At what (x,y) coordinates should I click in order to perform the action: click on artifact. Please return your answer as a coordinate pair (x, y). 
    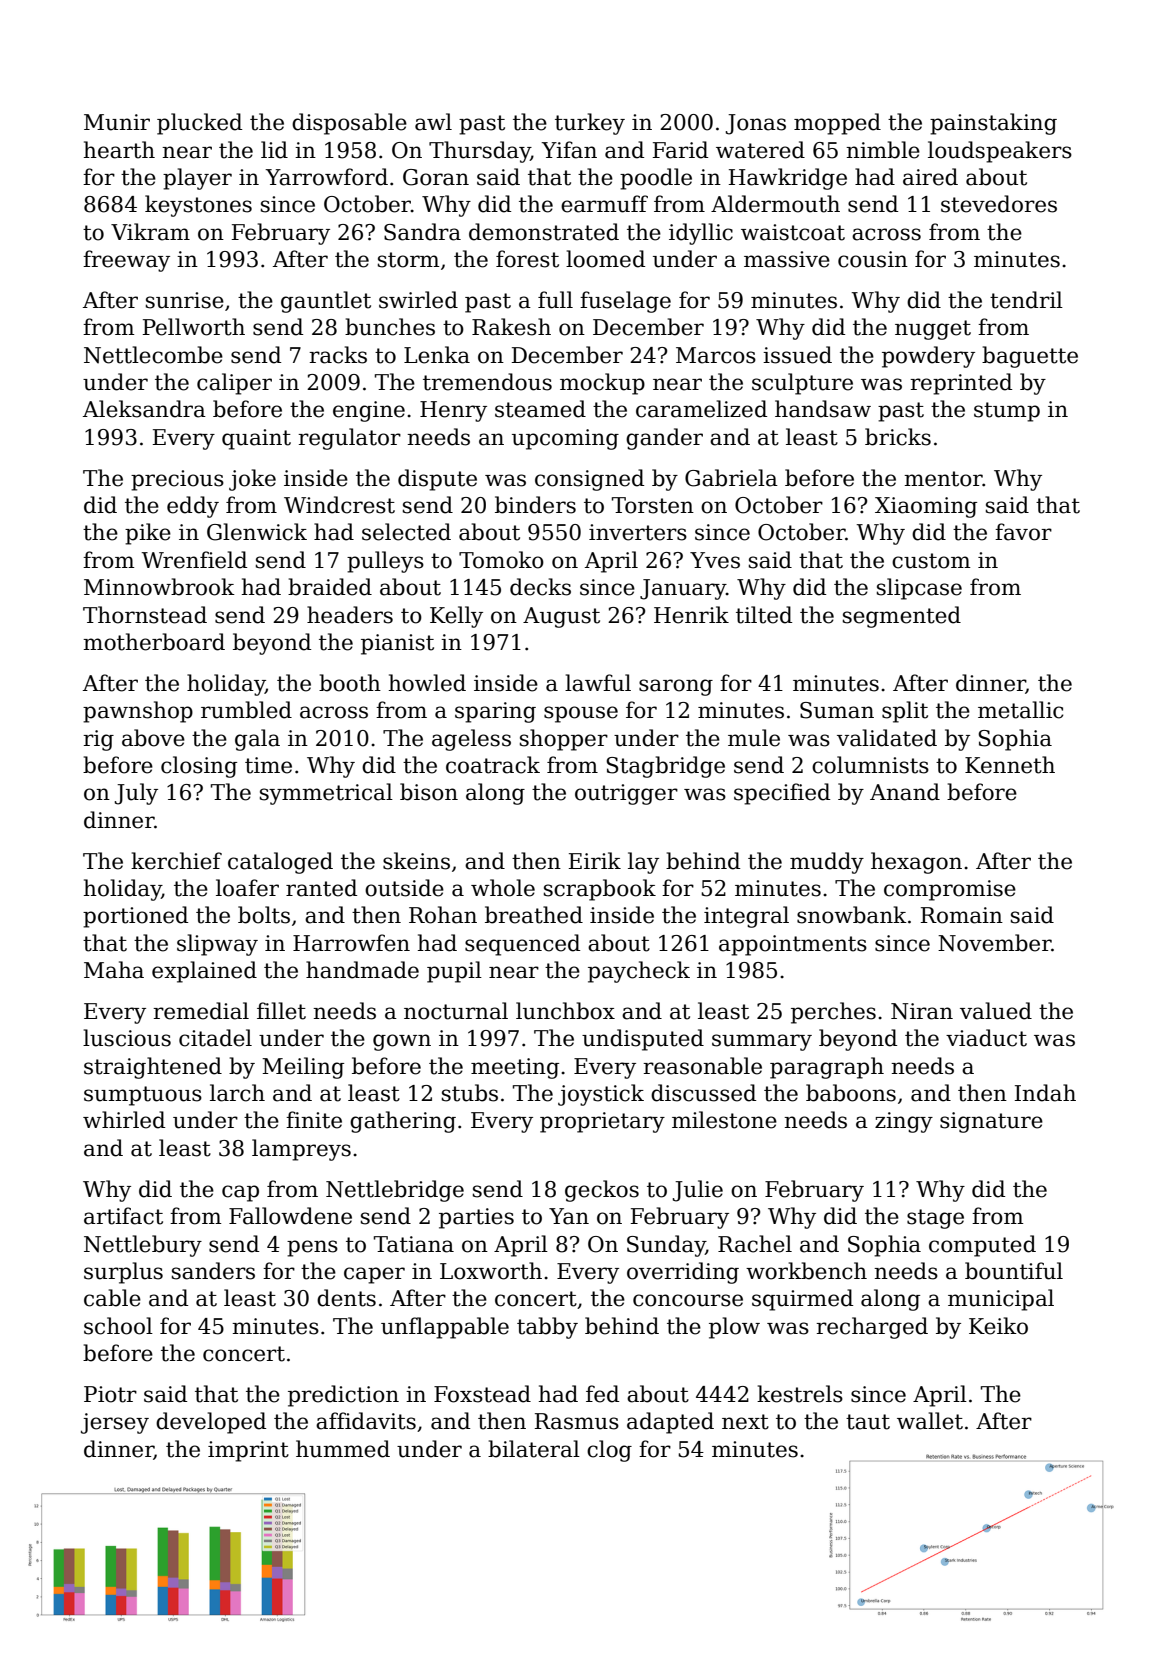
    Looking at the image, I should click on (123, 1216).
